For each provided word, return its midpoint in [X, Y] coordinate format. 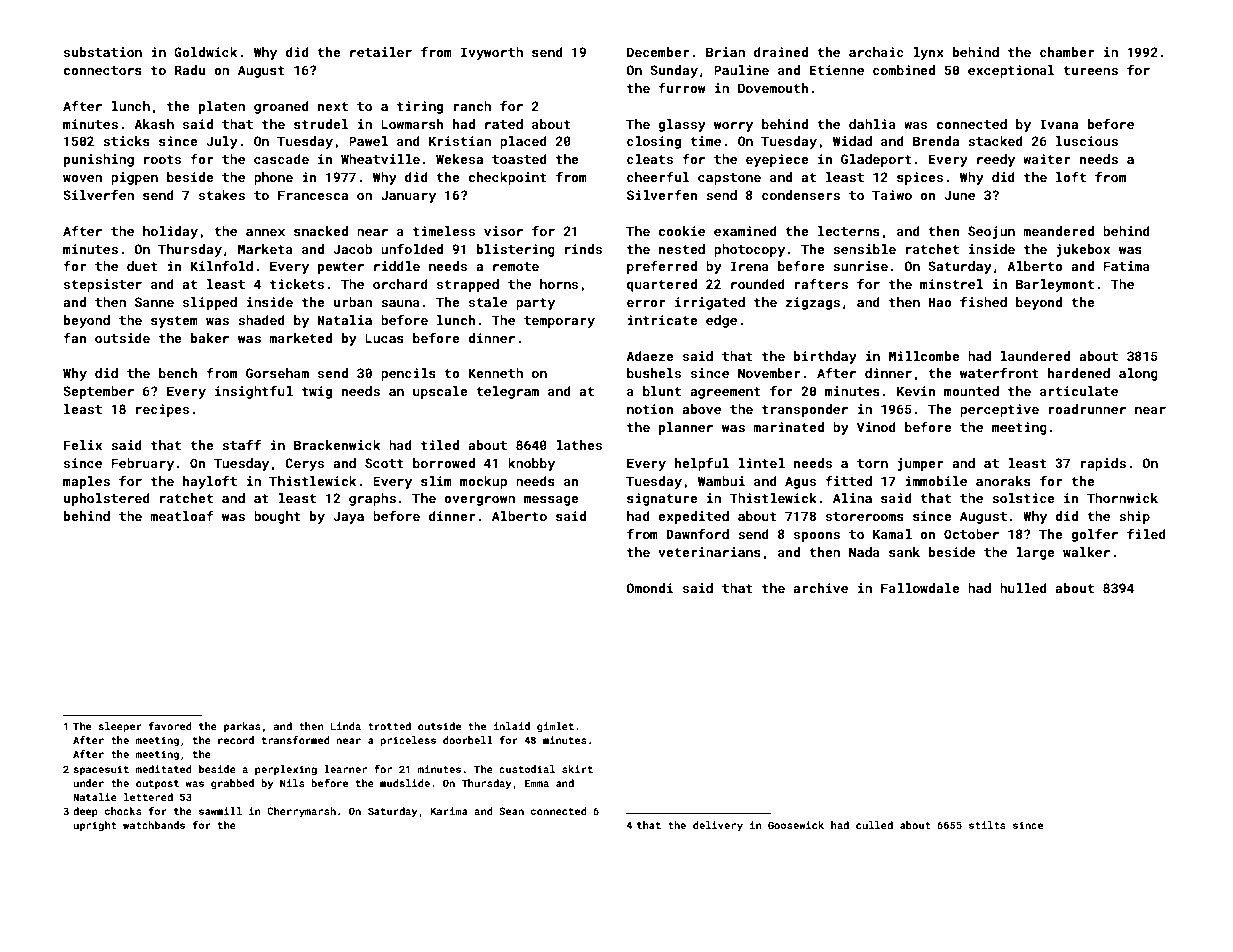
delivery [718, 826]
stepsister [103, 285]
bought [277, 517]
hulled [1023, 588]
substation [103, 52]
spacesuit [101, 770]
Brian [725, 52]
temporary [559, 322]
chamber [1067, 52]
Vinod [876, 427]
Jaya [349, 517]
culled [874, 825]
